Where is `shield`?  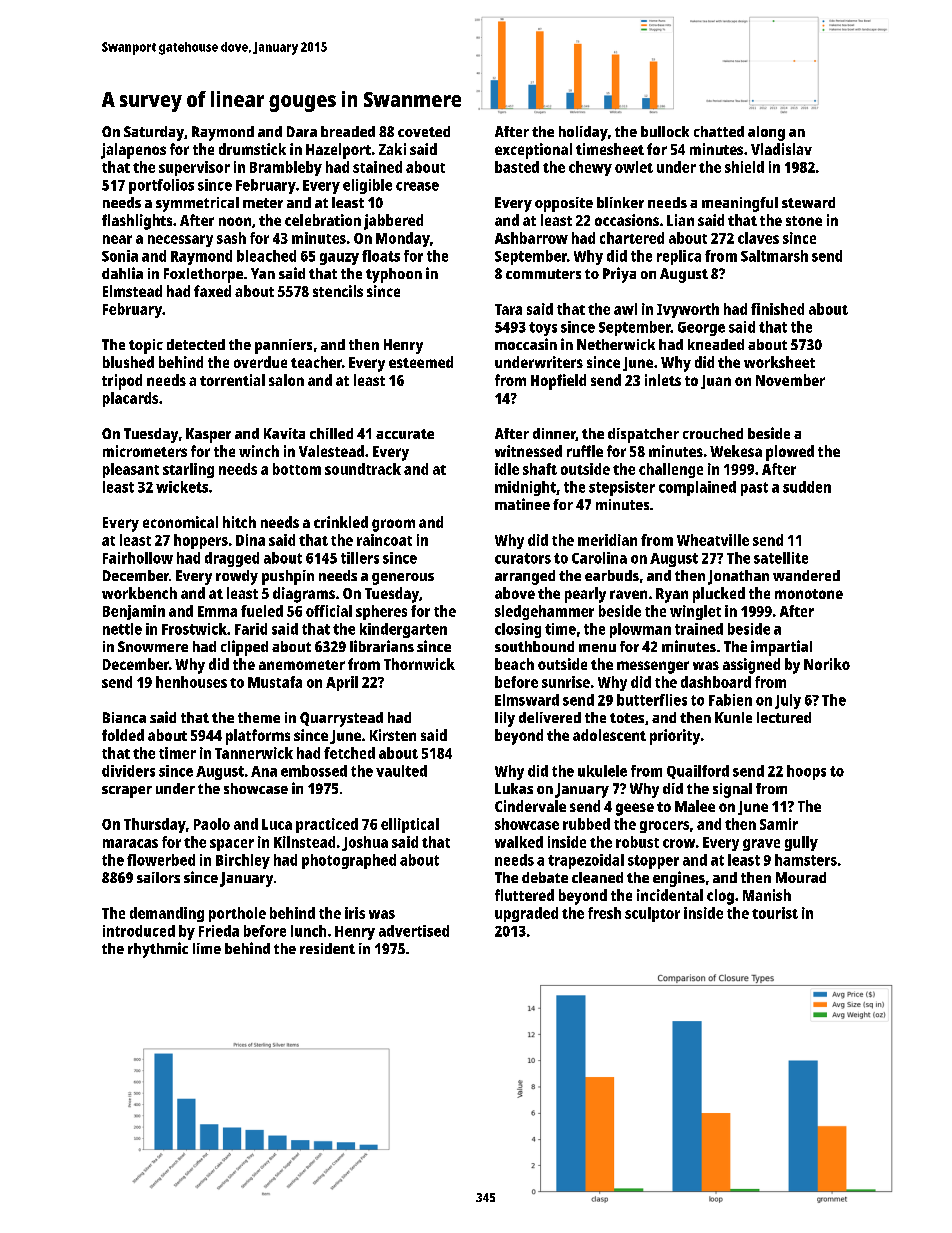 shield is located at coordinates (744, 167).
